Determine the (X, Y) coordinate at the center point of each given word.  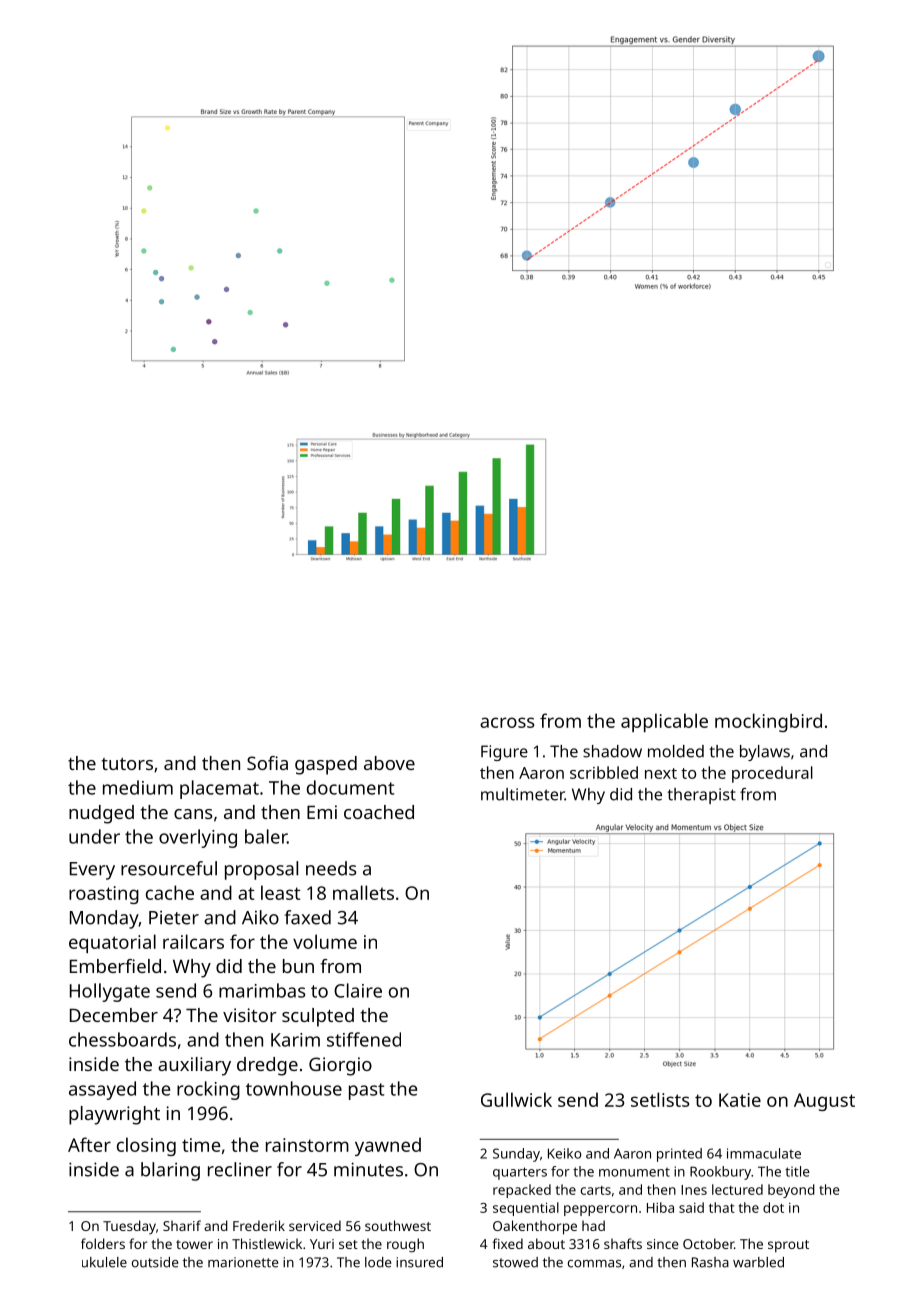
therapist (701, 796)
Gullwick (516, 1099)
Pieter (174, 917)
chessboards (122, 1039)
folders (103, 1243)
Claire (358, 990)
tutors (127, 764)
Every (92, 871)
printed (679, 1155)
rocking (208, 1090)
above (389, 763)
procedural (772, 774)
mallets (363, 892)
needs (331, 868)
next (661, 773)
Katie (740, 1100)
